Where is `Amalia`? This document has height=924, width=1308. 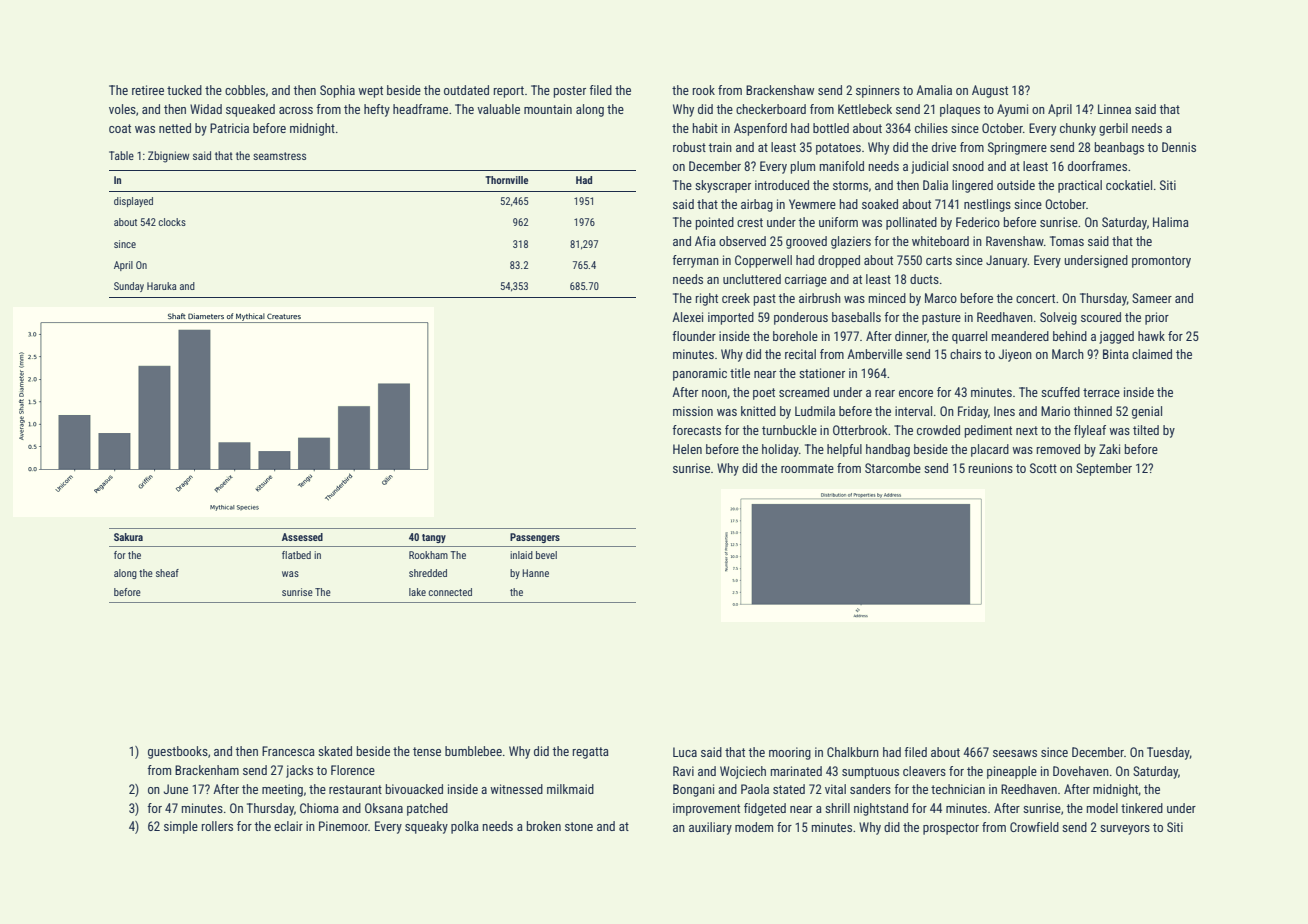
Amalia is located at coordinates (934, 90).
